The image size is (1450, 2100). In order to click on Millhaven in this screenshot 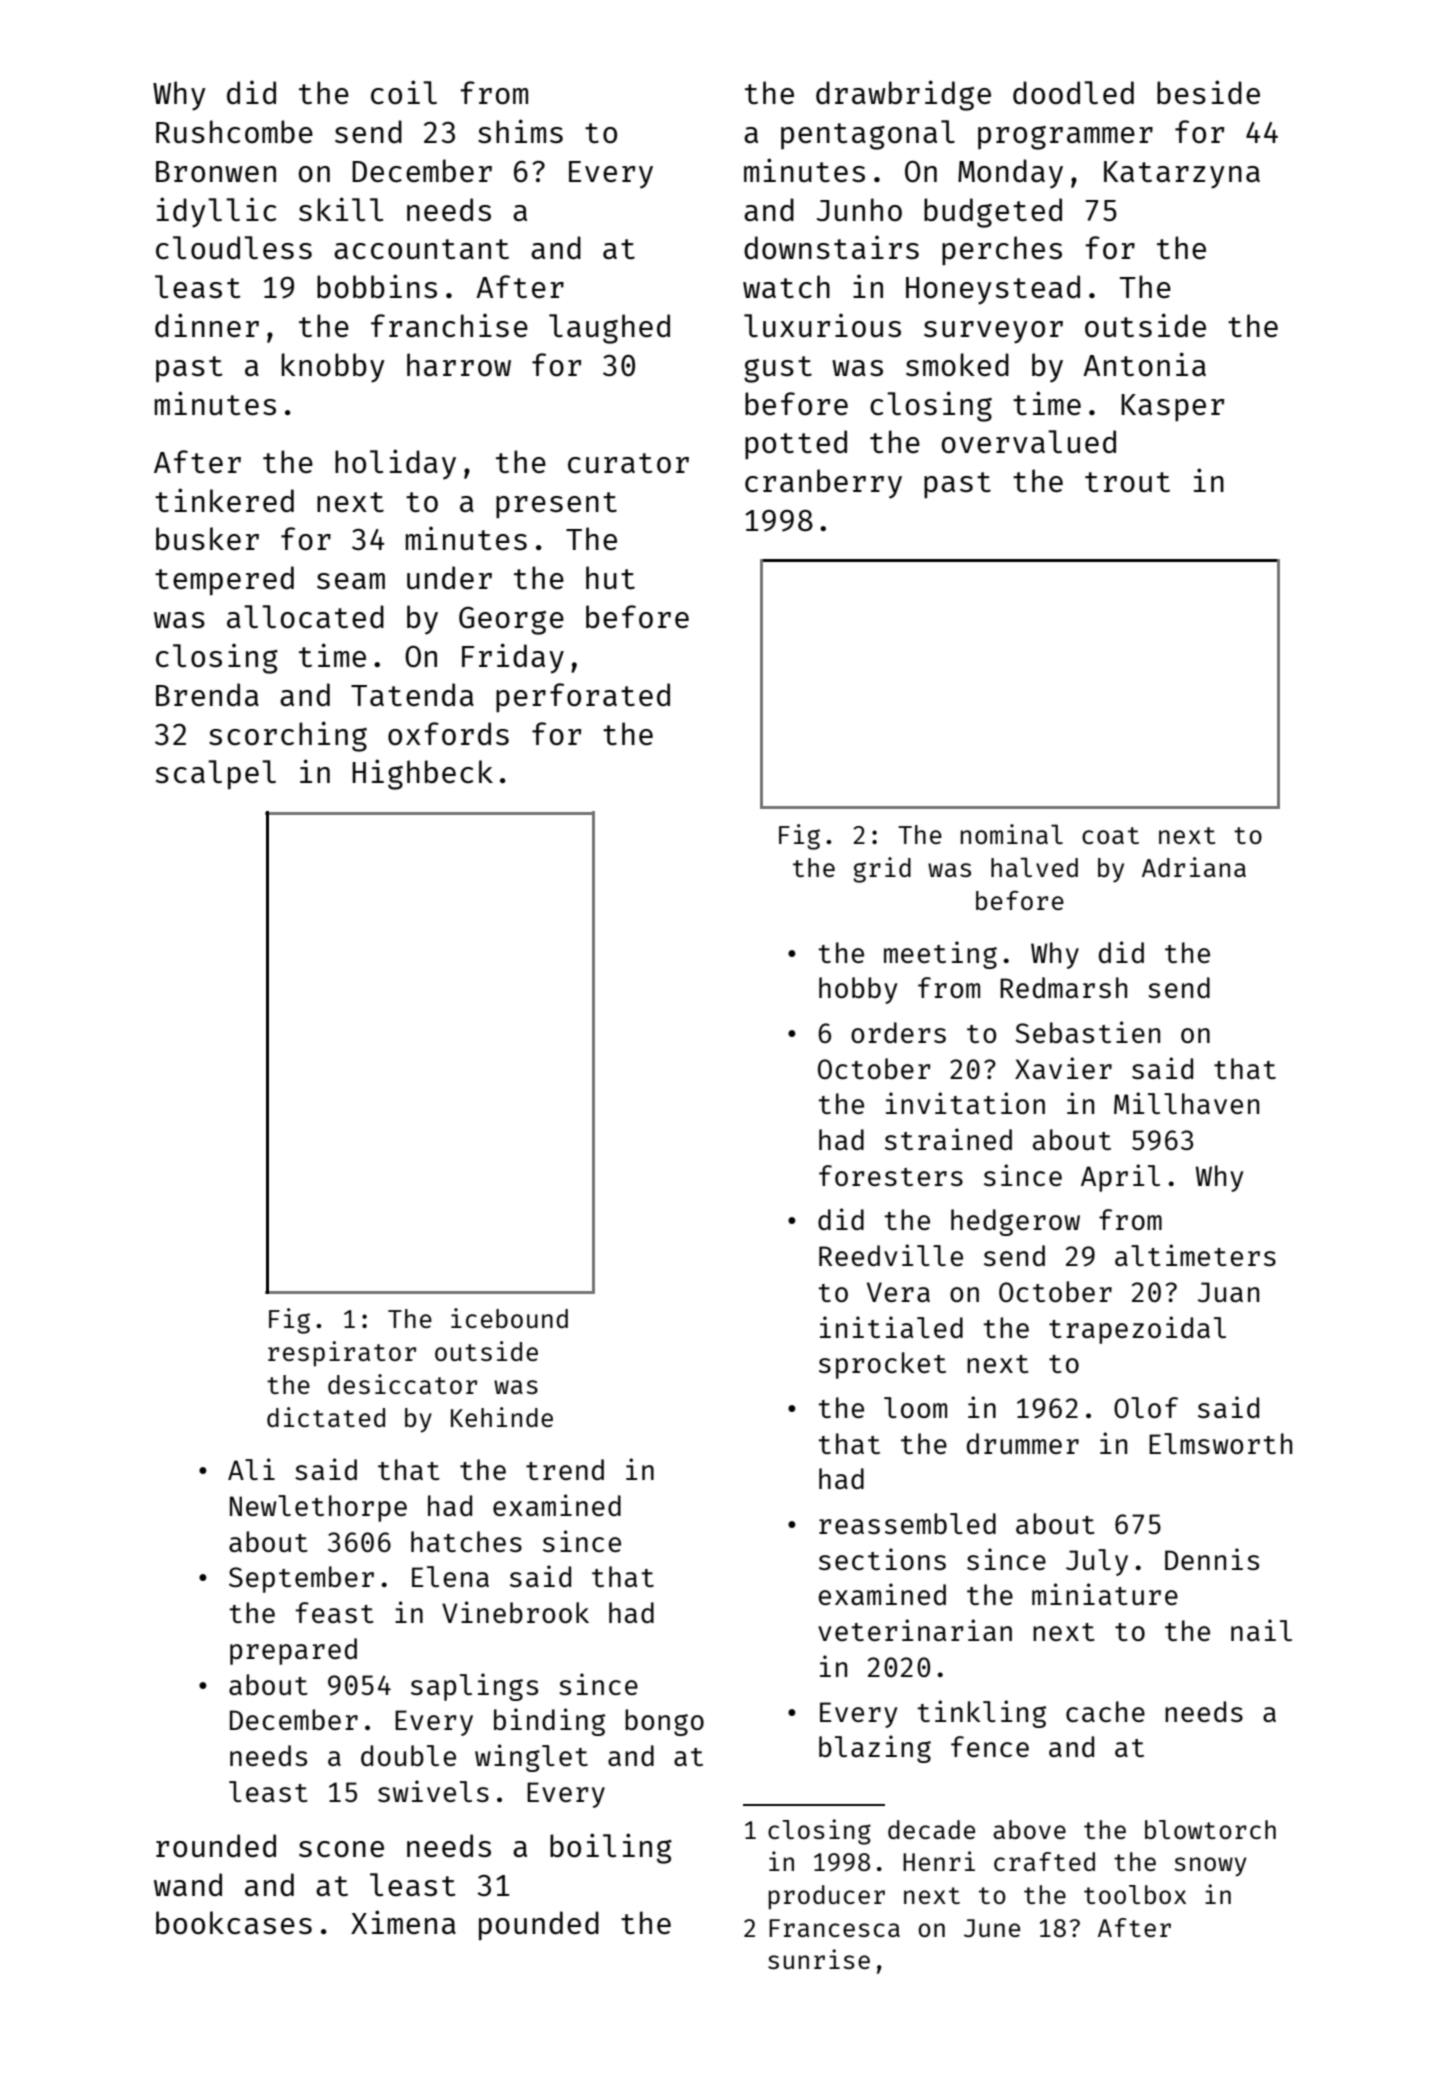, I will do `click(1186, 1103)`.
